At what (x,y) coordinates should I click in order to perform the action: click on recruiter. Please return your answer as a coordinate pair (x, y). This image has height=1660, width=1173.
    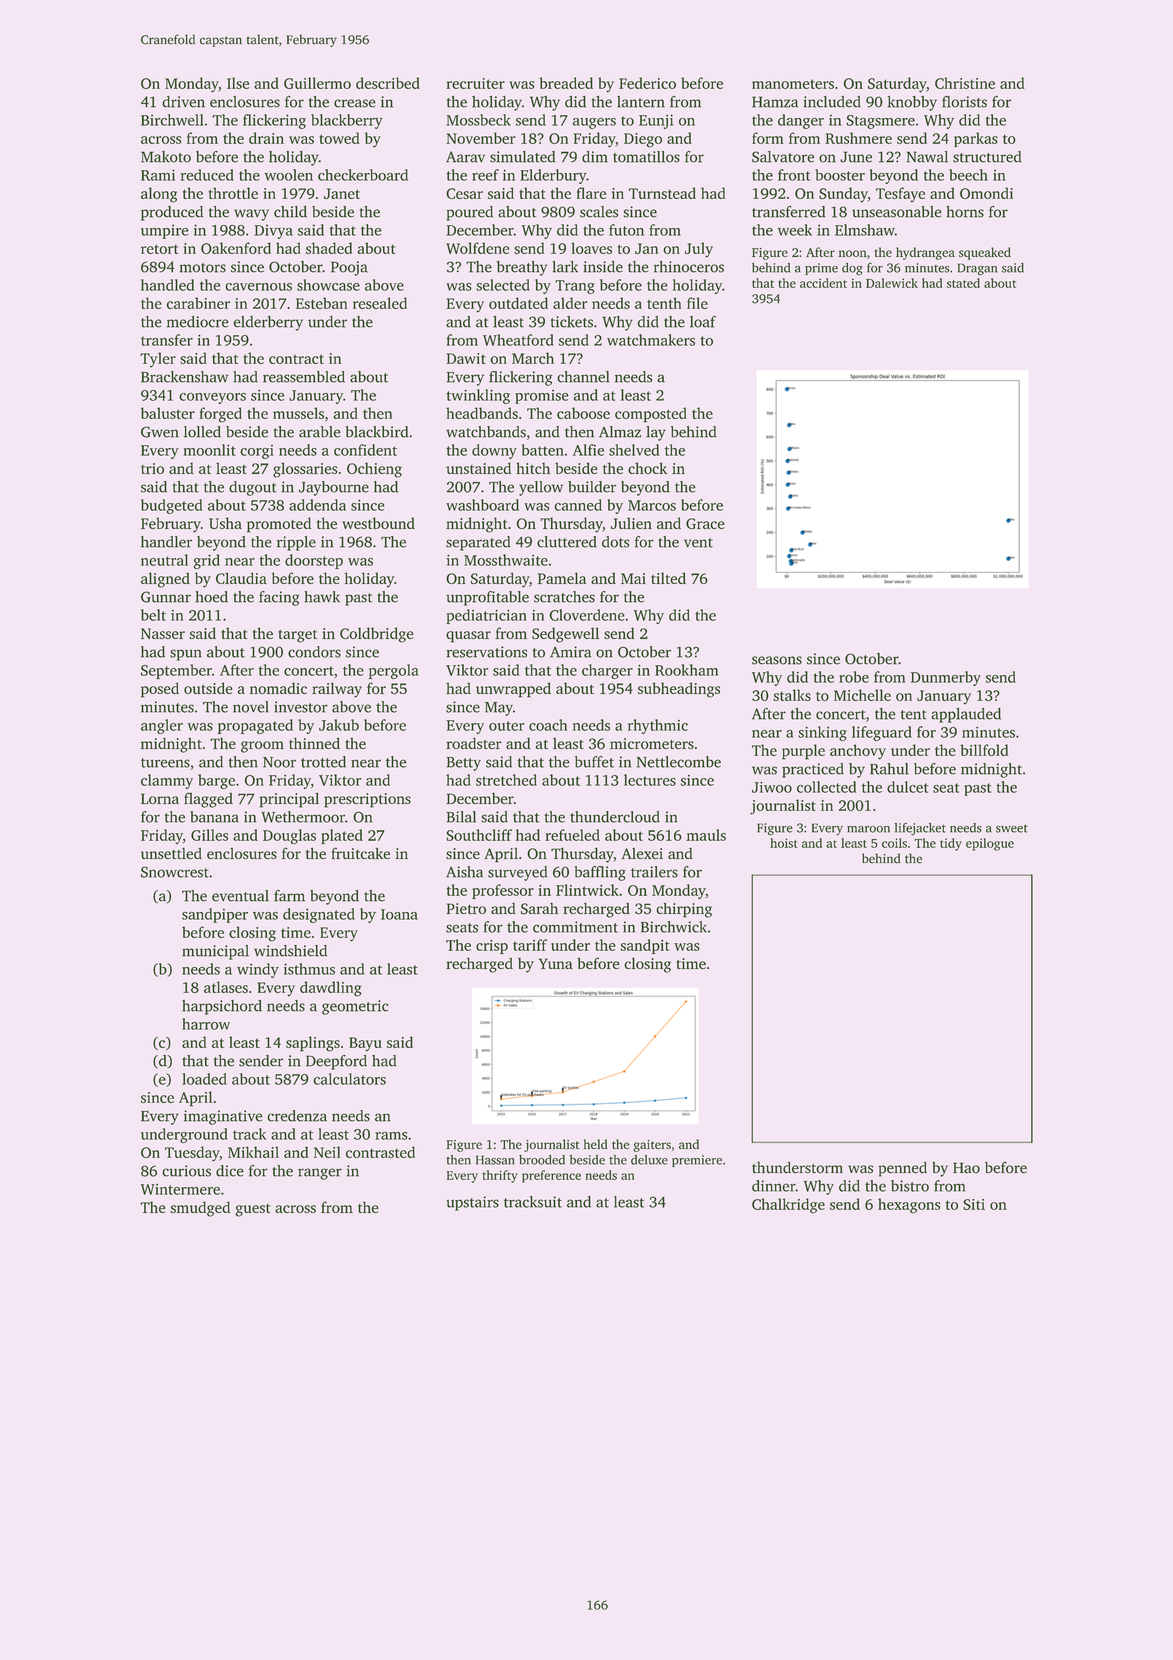
    Looking at the image, I should click on (475, 83).
